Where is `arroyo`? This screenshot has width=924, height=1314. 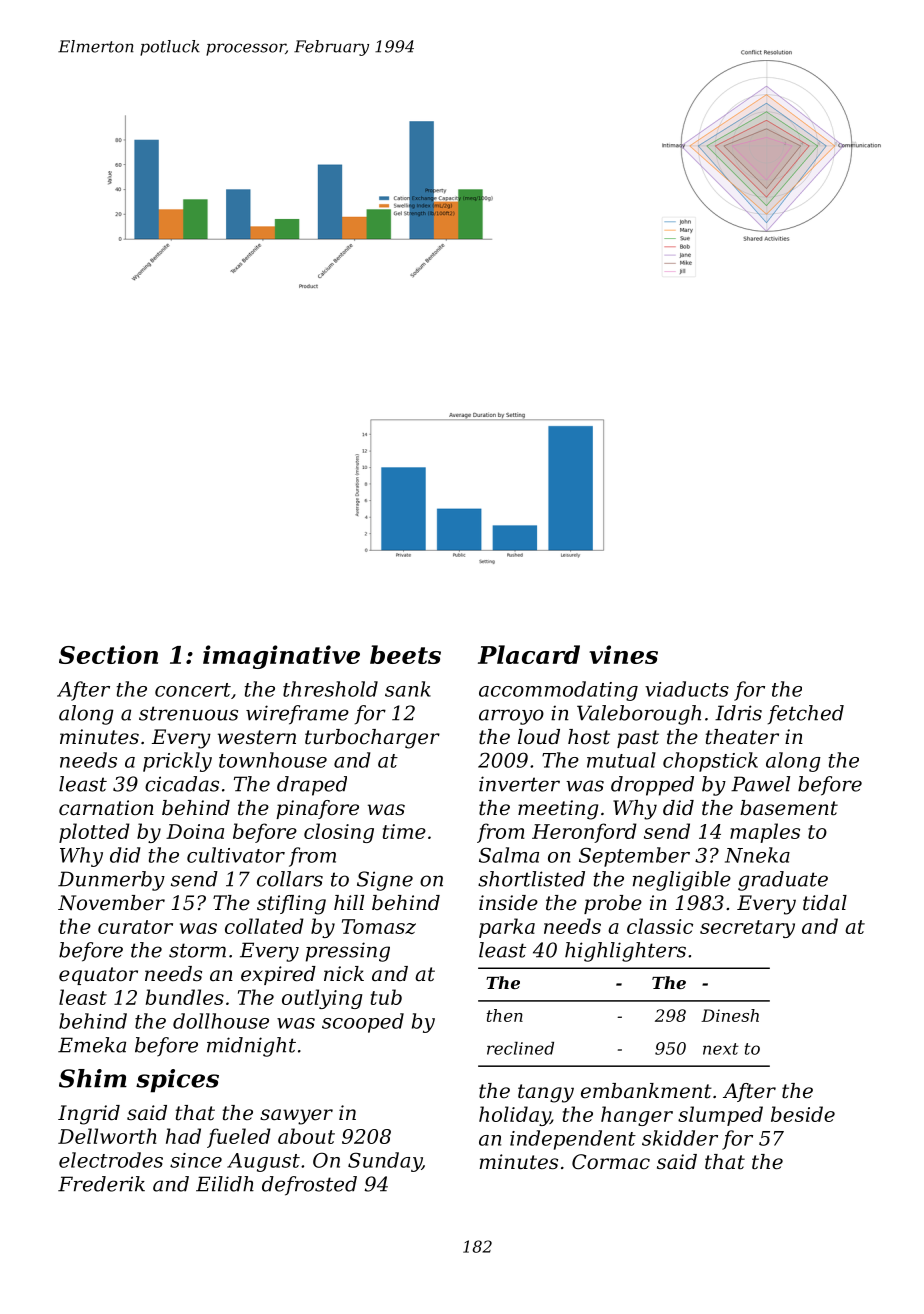 arroyo is located at coordinates (511, 717).
